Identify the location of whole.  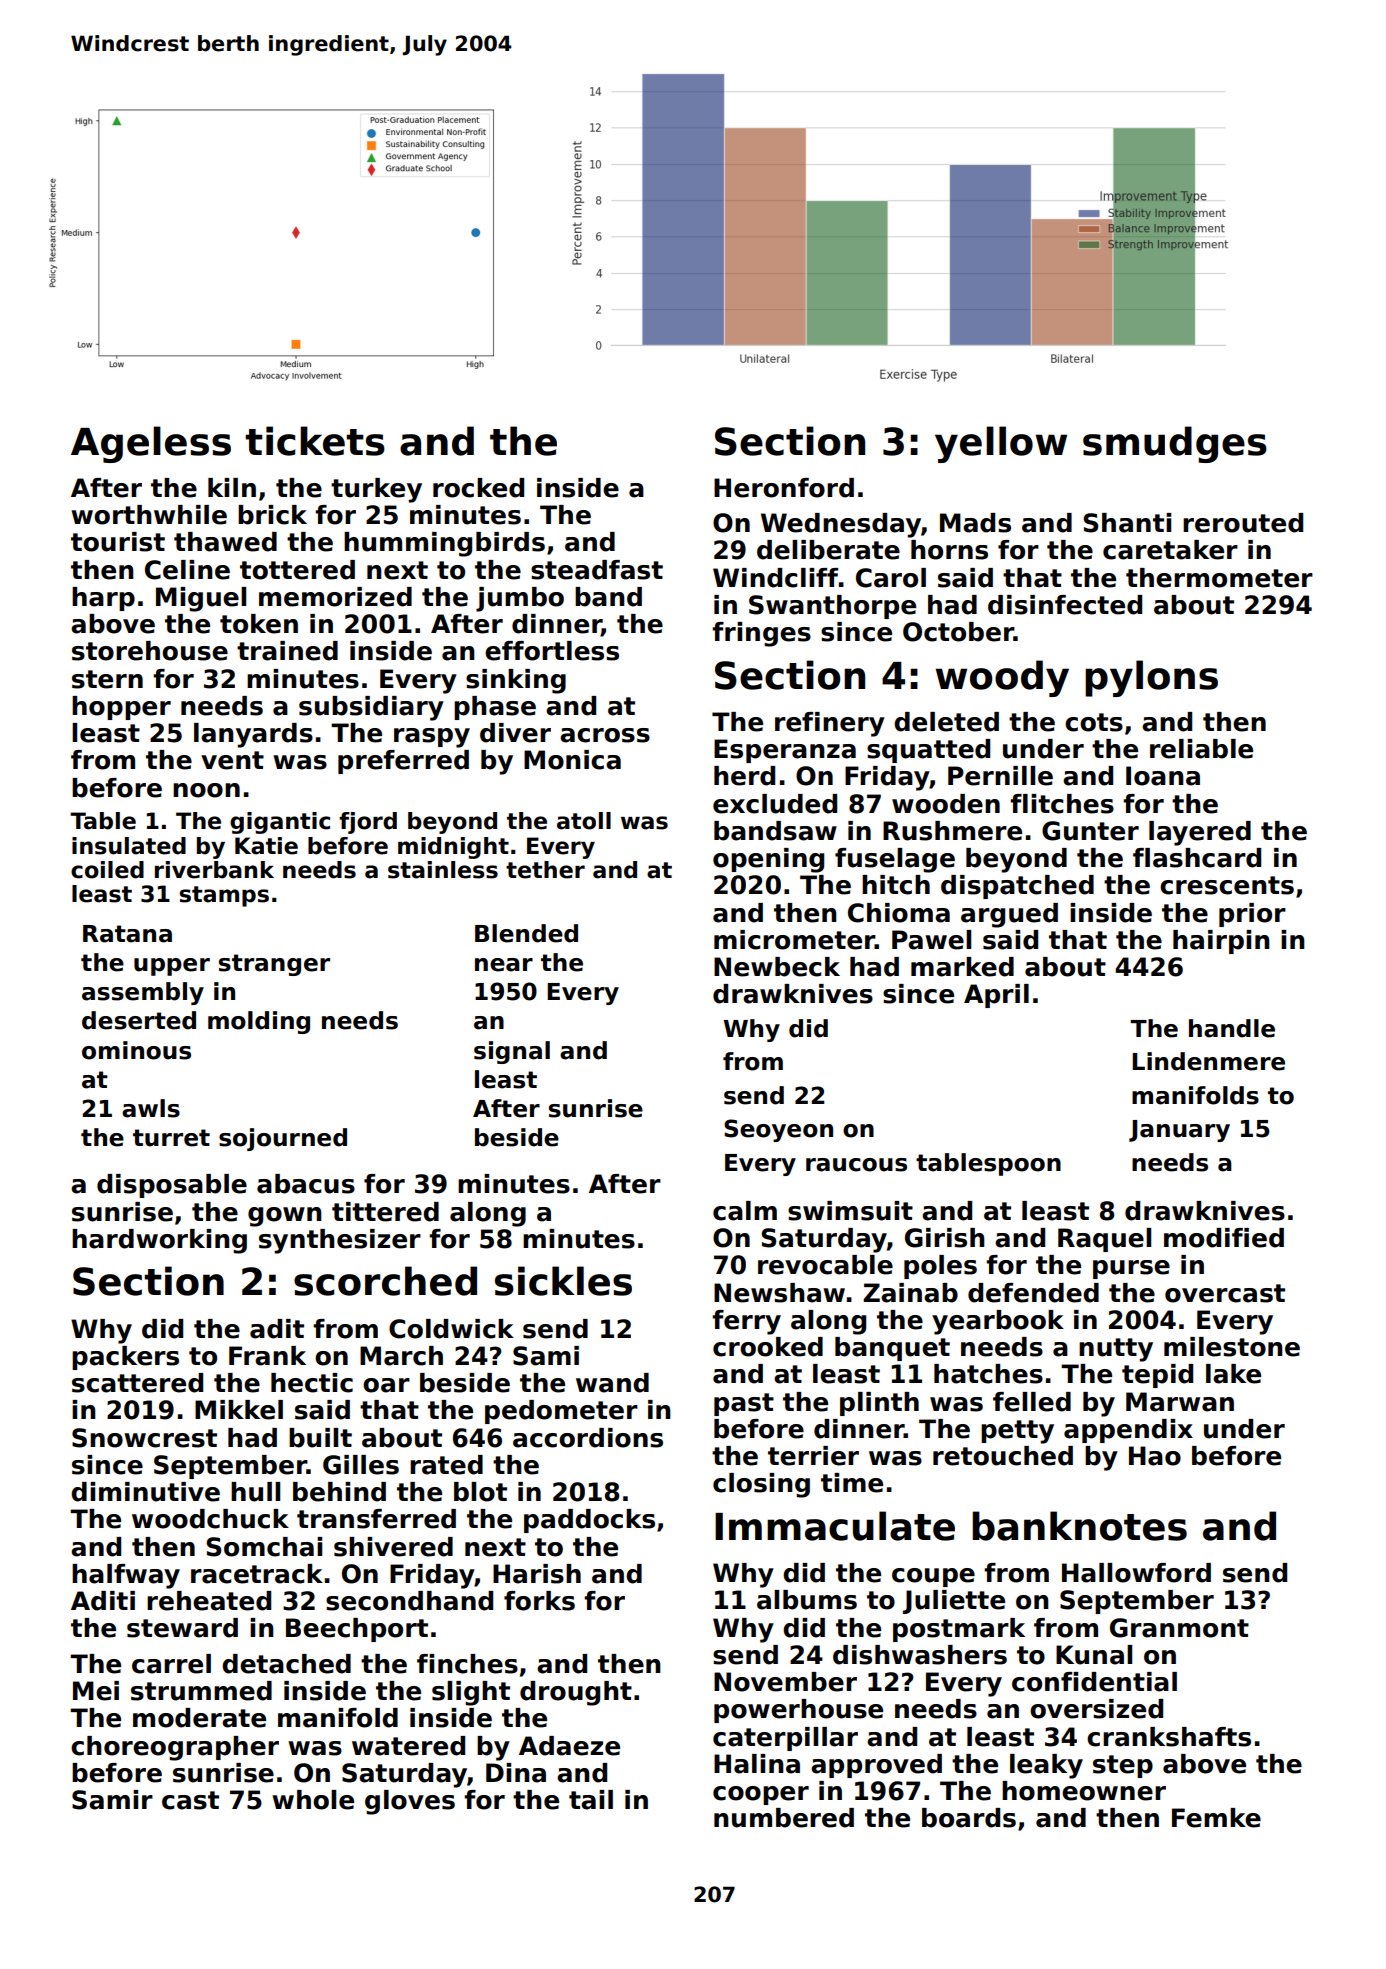
(313, 1800).
